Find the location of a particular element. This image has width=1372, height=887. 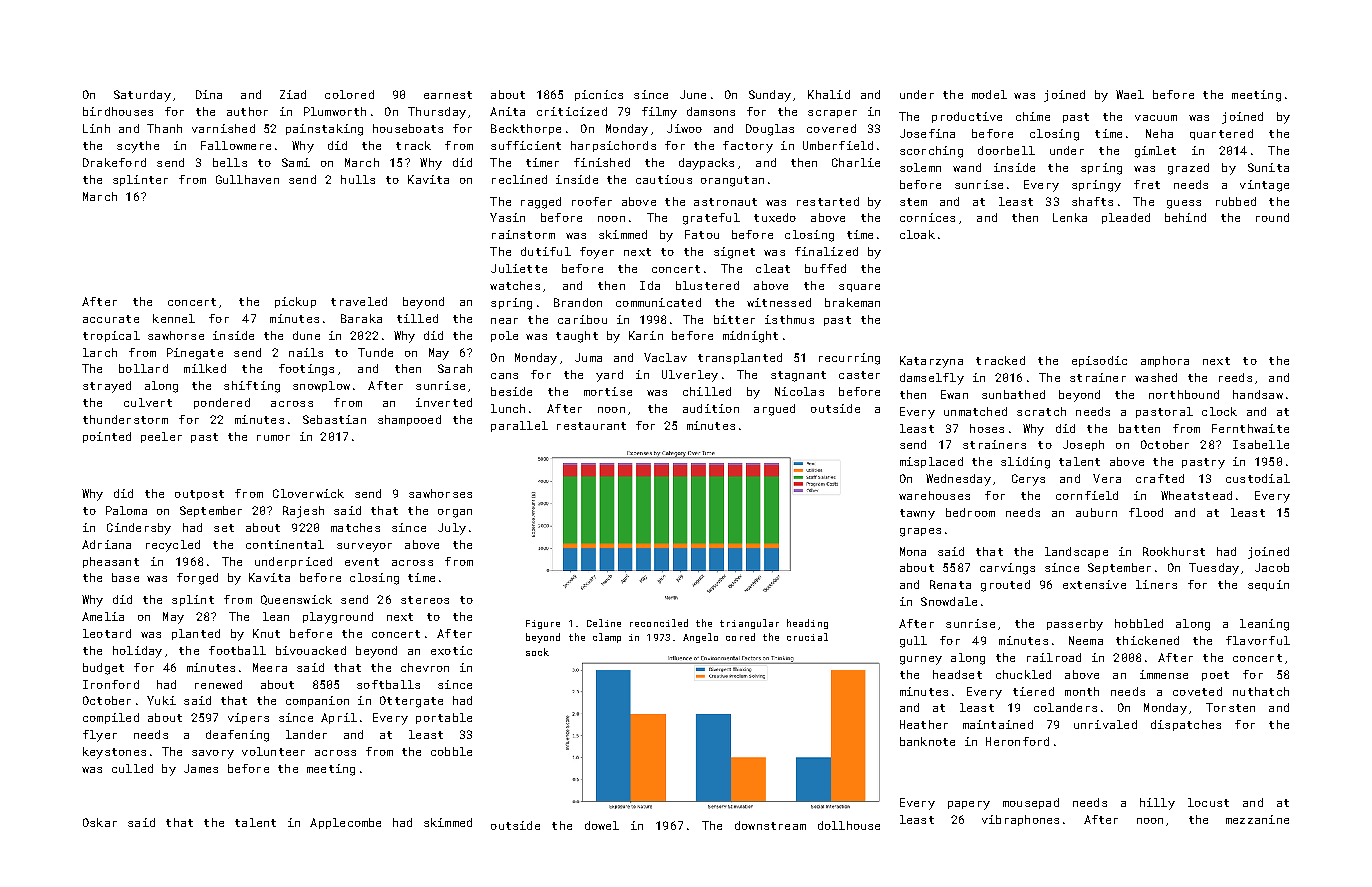

landscape is located at coordinates (1076, 552).
